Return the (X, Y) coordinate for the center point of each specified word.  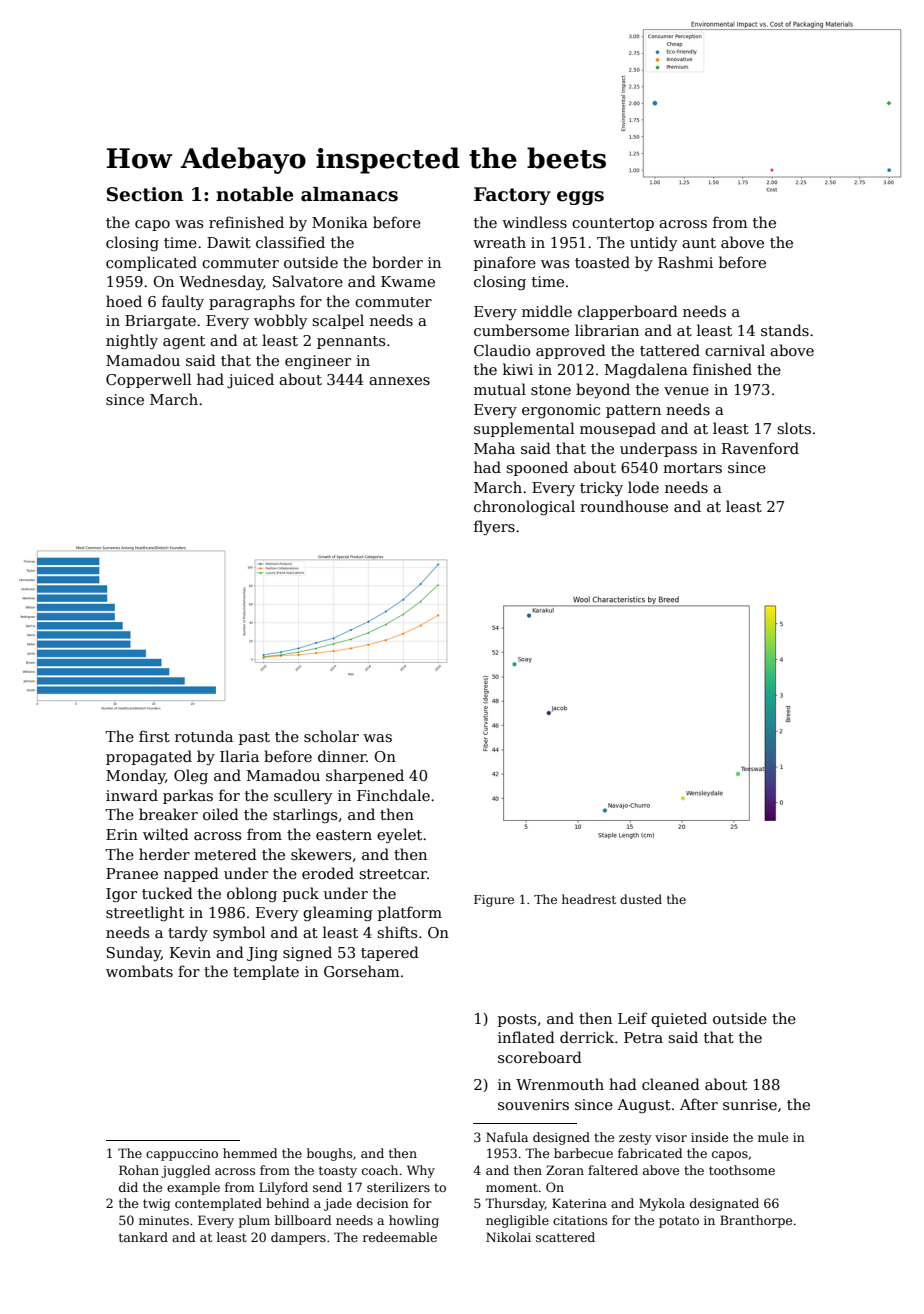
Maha (494, 448)
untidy (653, 243)
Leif (632, 1018)
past (254, 738)
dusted (641, 899)
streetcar (393, 874)
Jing (262, 954)
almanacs (349, 194)
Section (145, 194)
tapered (390, 953)
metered (225, 854)
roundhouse (624, 506)
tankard (143, 1237)
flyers (494, 527)
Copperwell (148, 380)
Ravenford (760, 448)
